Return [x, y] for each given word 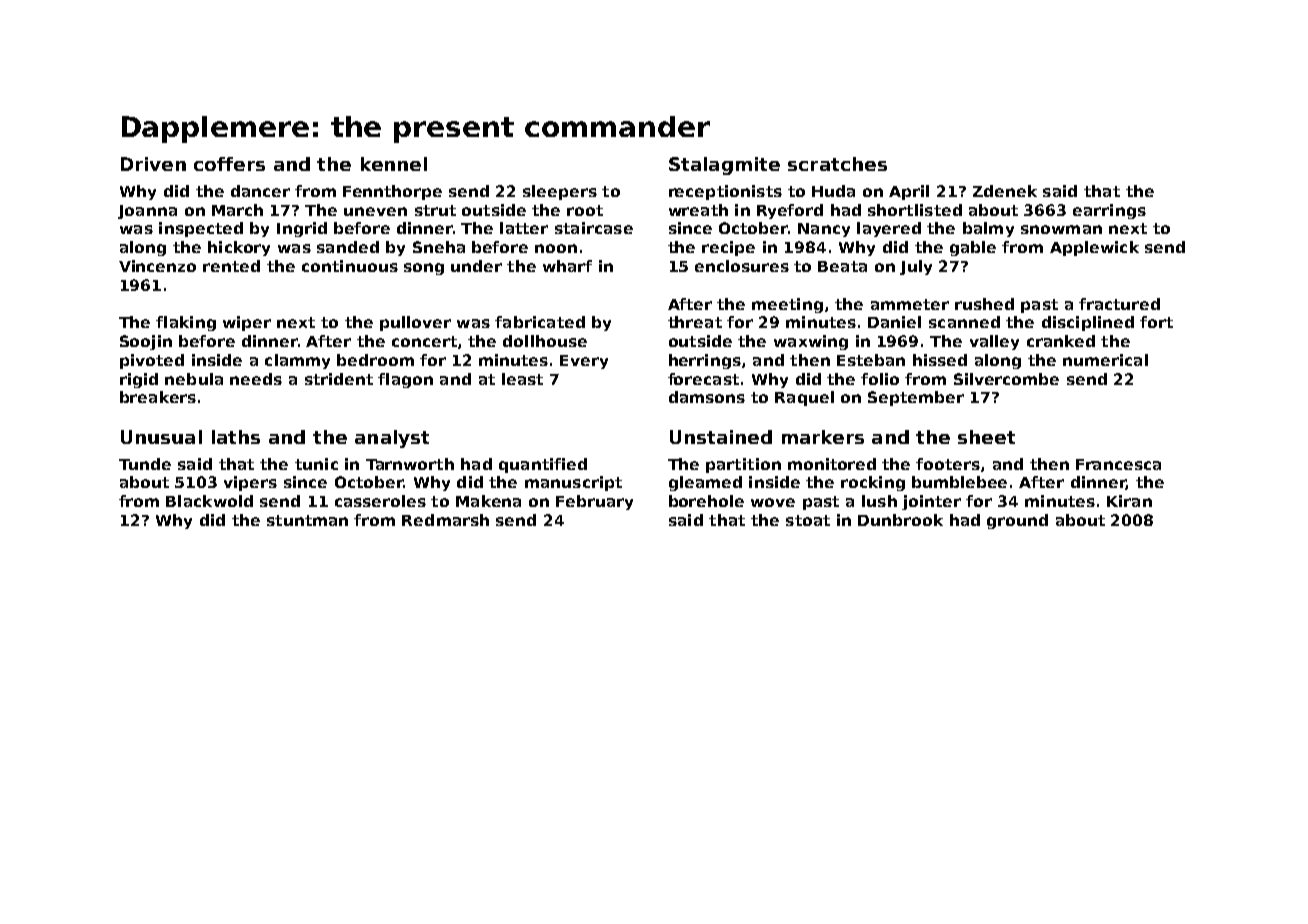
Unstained [721, 437]
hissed [940, 360]
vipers [250, 483]
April [909, 192]
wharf [567, 266]
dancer [260, 191]
